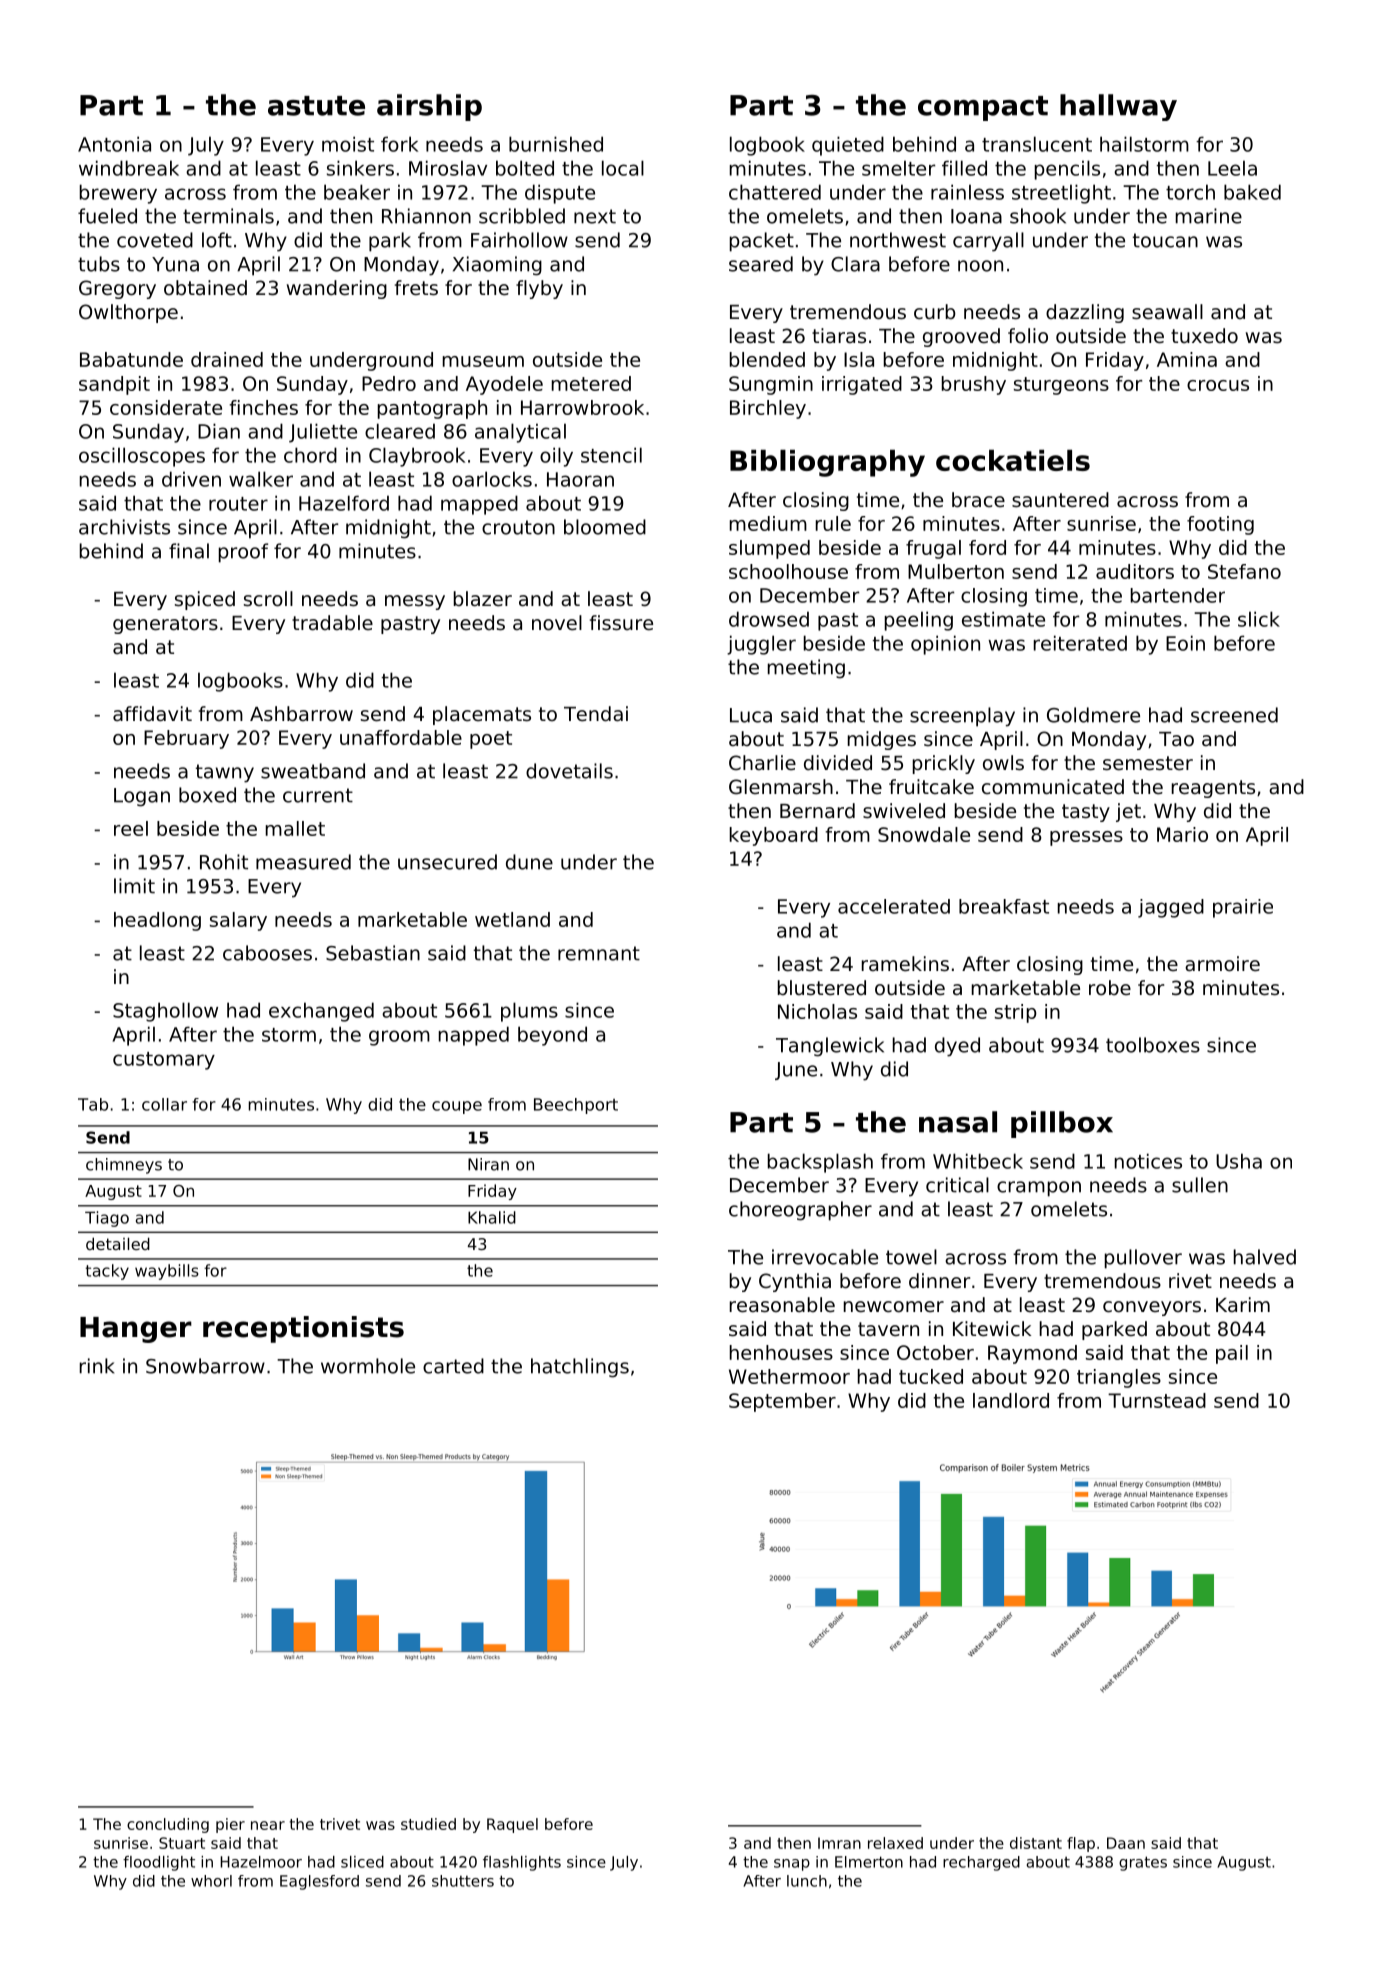  Describe the element at coordinates (556, 144) in the page. I see `burnished` at that location.
